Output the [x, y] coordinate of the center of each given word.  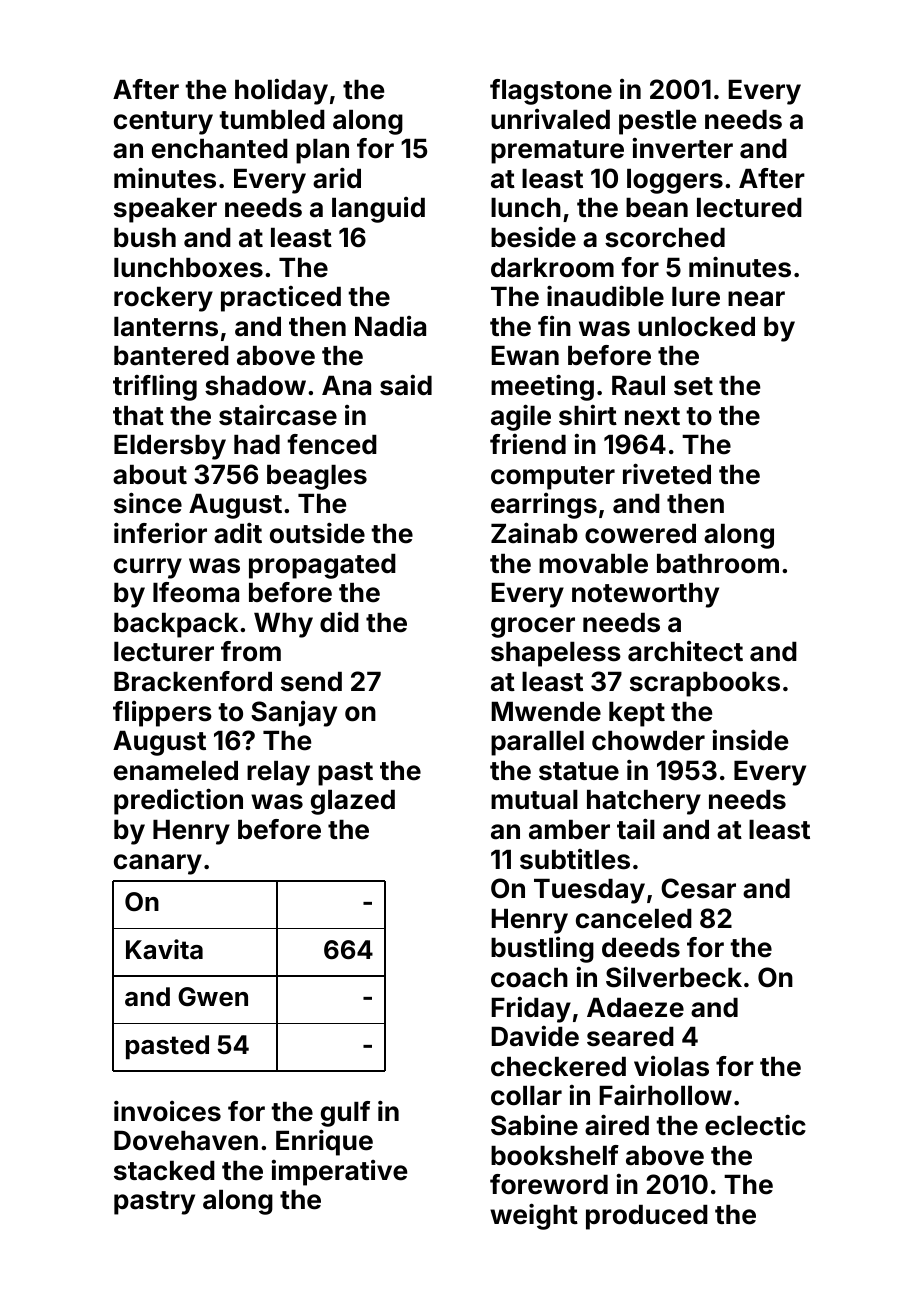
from [251, 651]
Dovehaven [186, 1140]
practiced [281, 299]
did [339, 622]
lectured [749, 208]
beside [533, 237]
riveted [667, 474]
